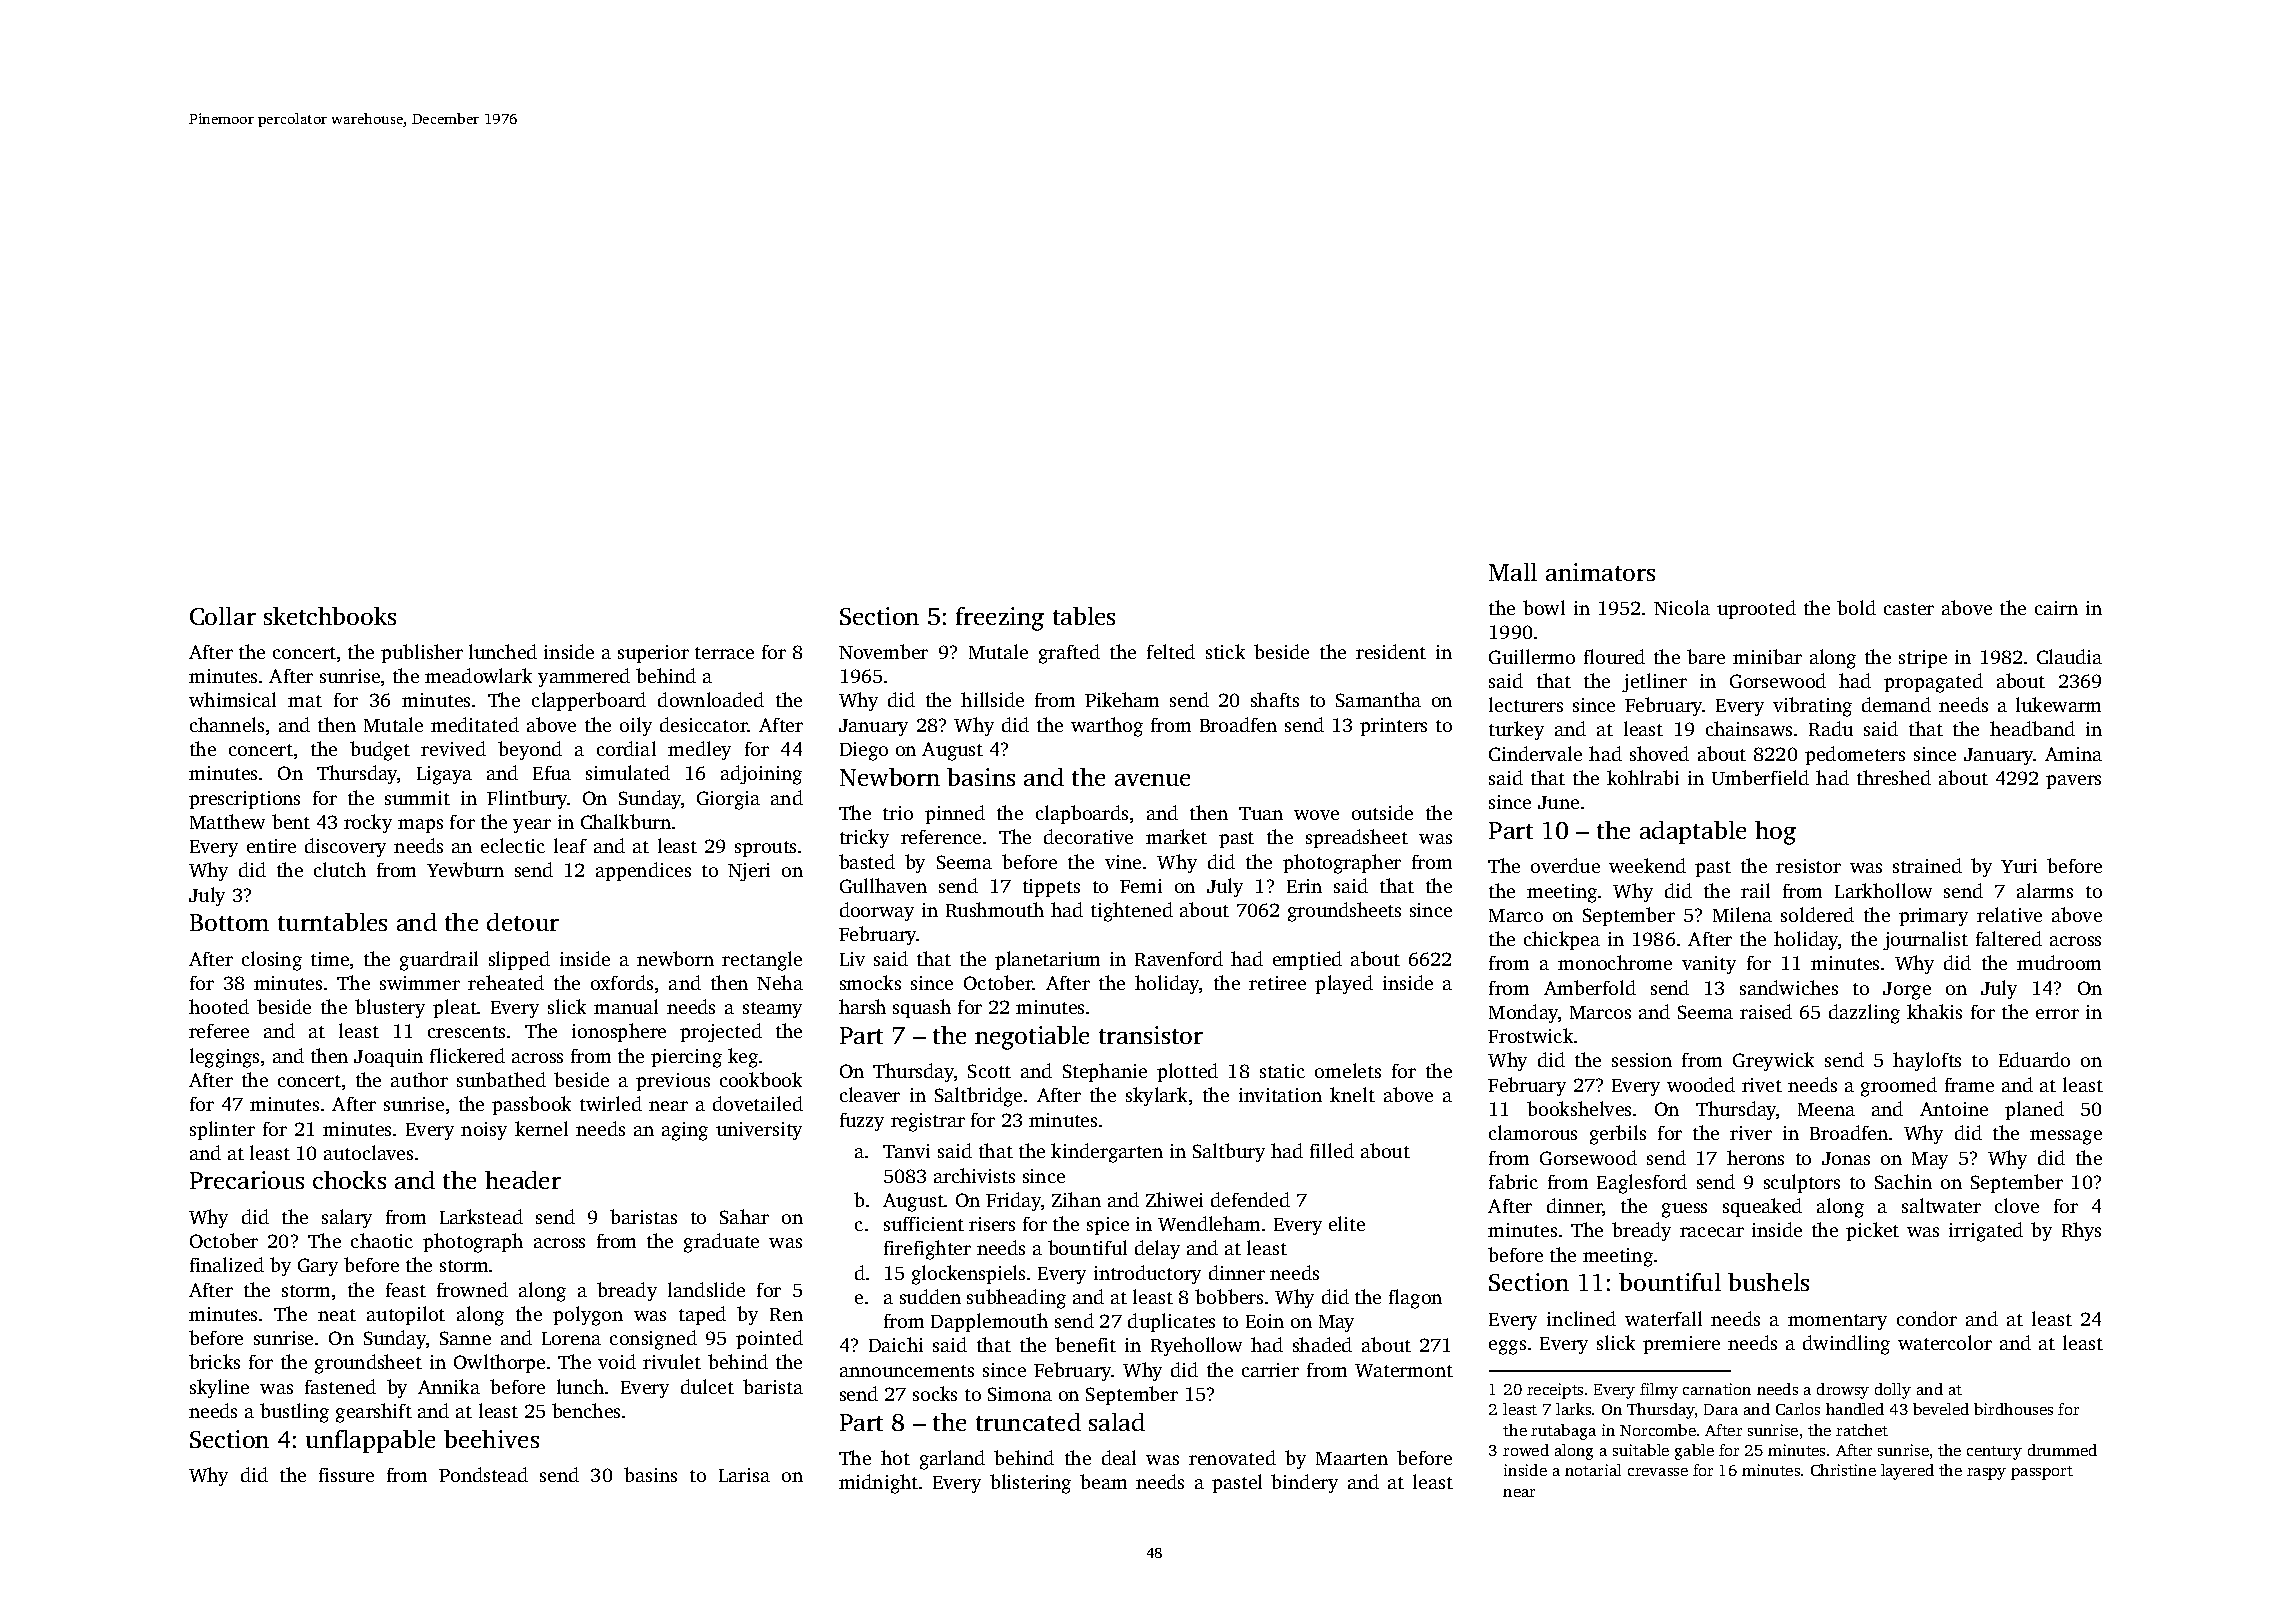 The width and height of the screenshot is (2292, 1620). Describe the element at coordinates (1391, 651) in the screenshot. I see `resident` at that location.
